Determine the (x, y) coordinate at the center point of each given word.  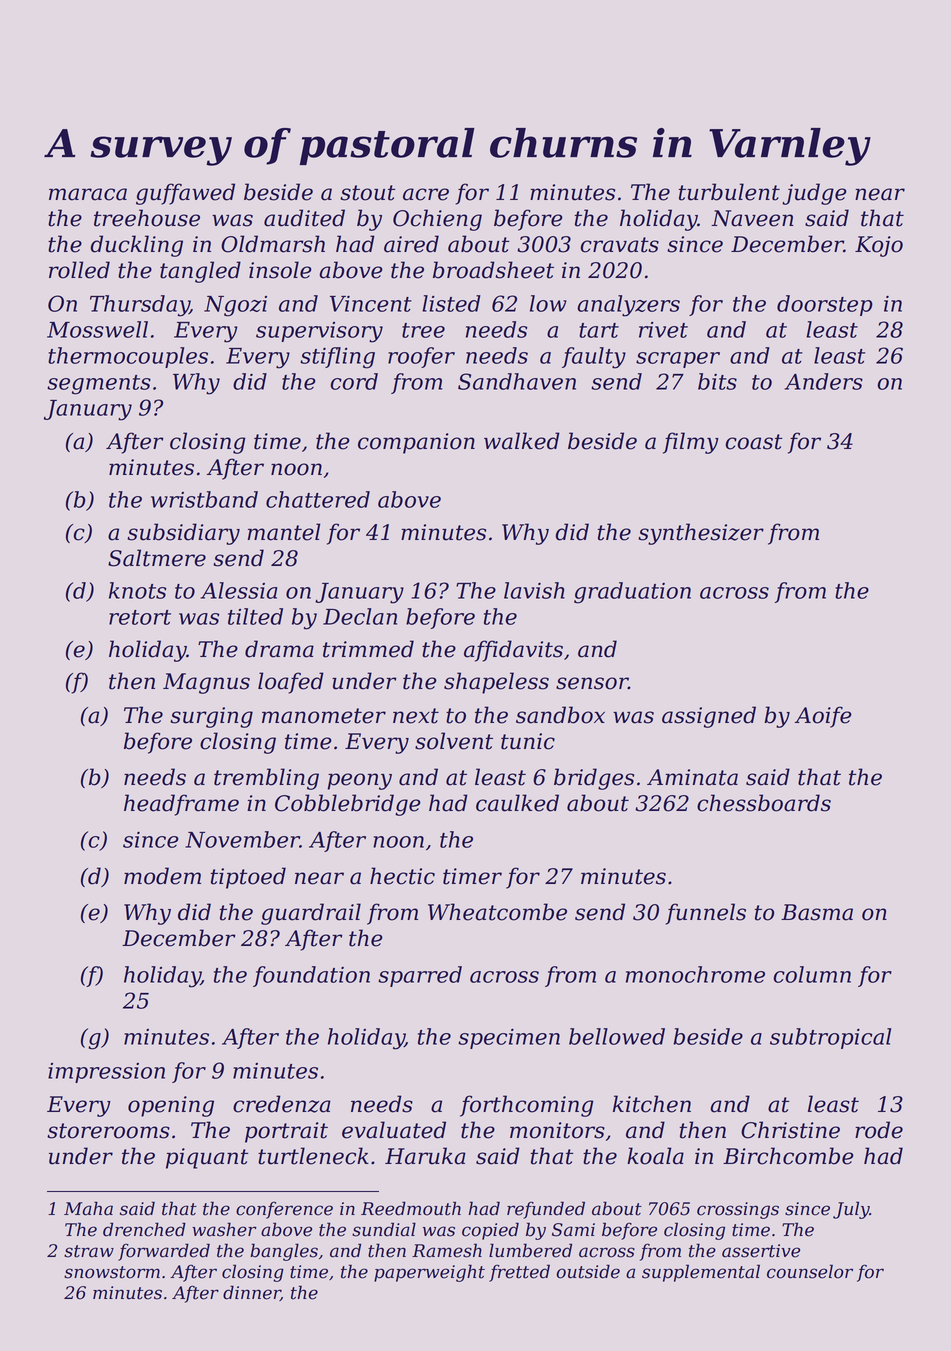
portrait (286, 1132)
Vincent (371, 303)
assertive (761, 1251)
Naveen (752, 218)
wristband (204, 499)
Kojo (879, 246)
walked (522, 441)
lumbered (530, 1250)
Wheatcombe (497, 912)
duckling (137, 246)
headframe (181, 805)
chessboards (764, 803)
